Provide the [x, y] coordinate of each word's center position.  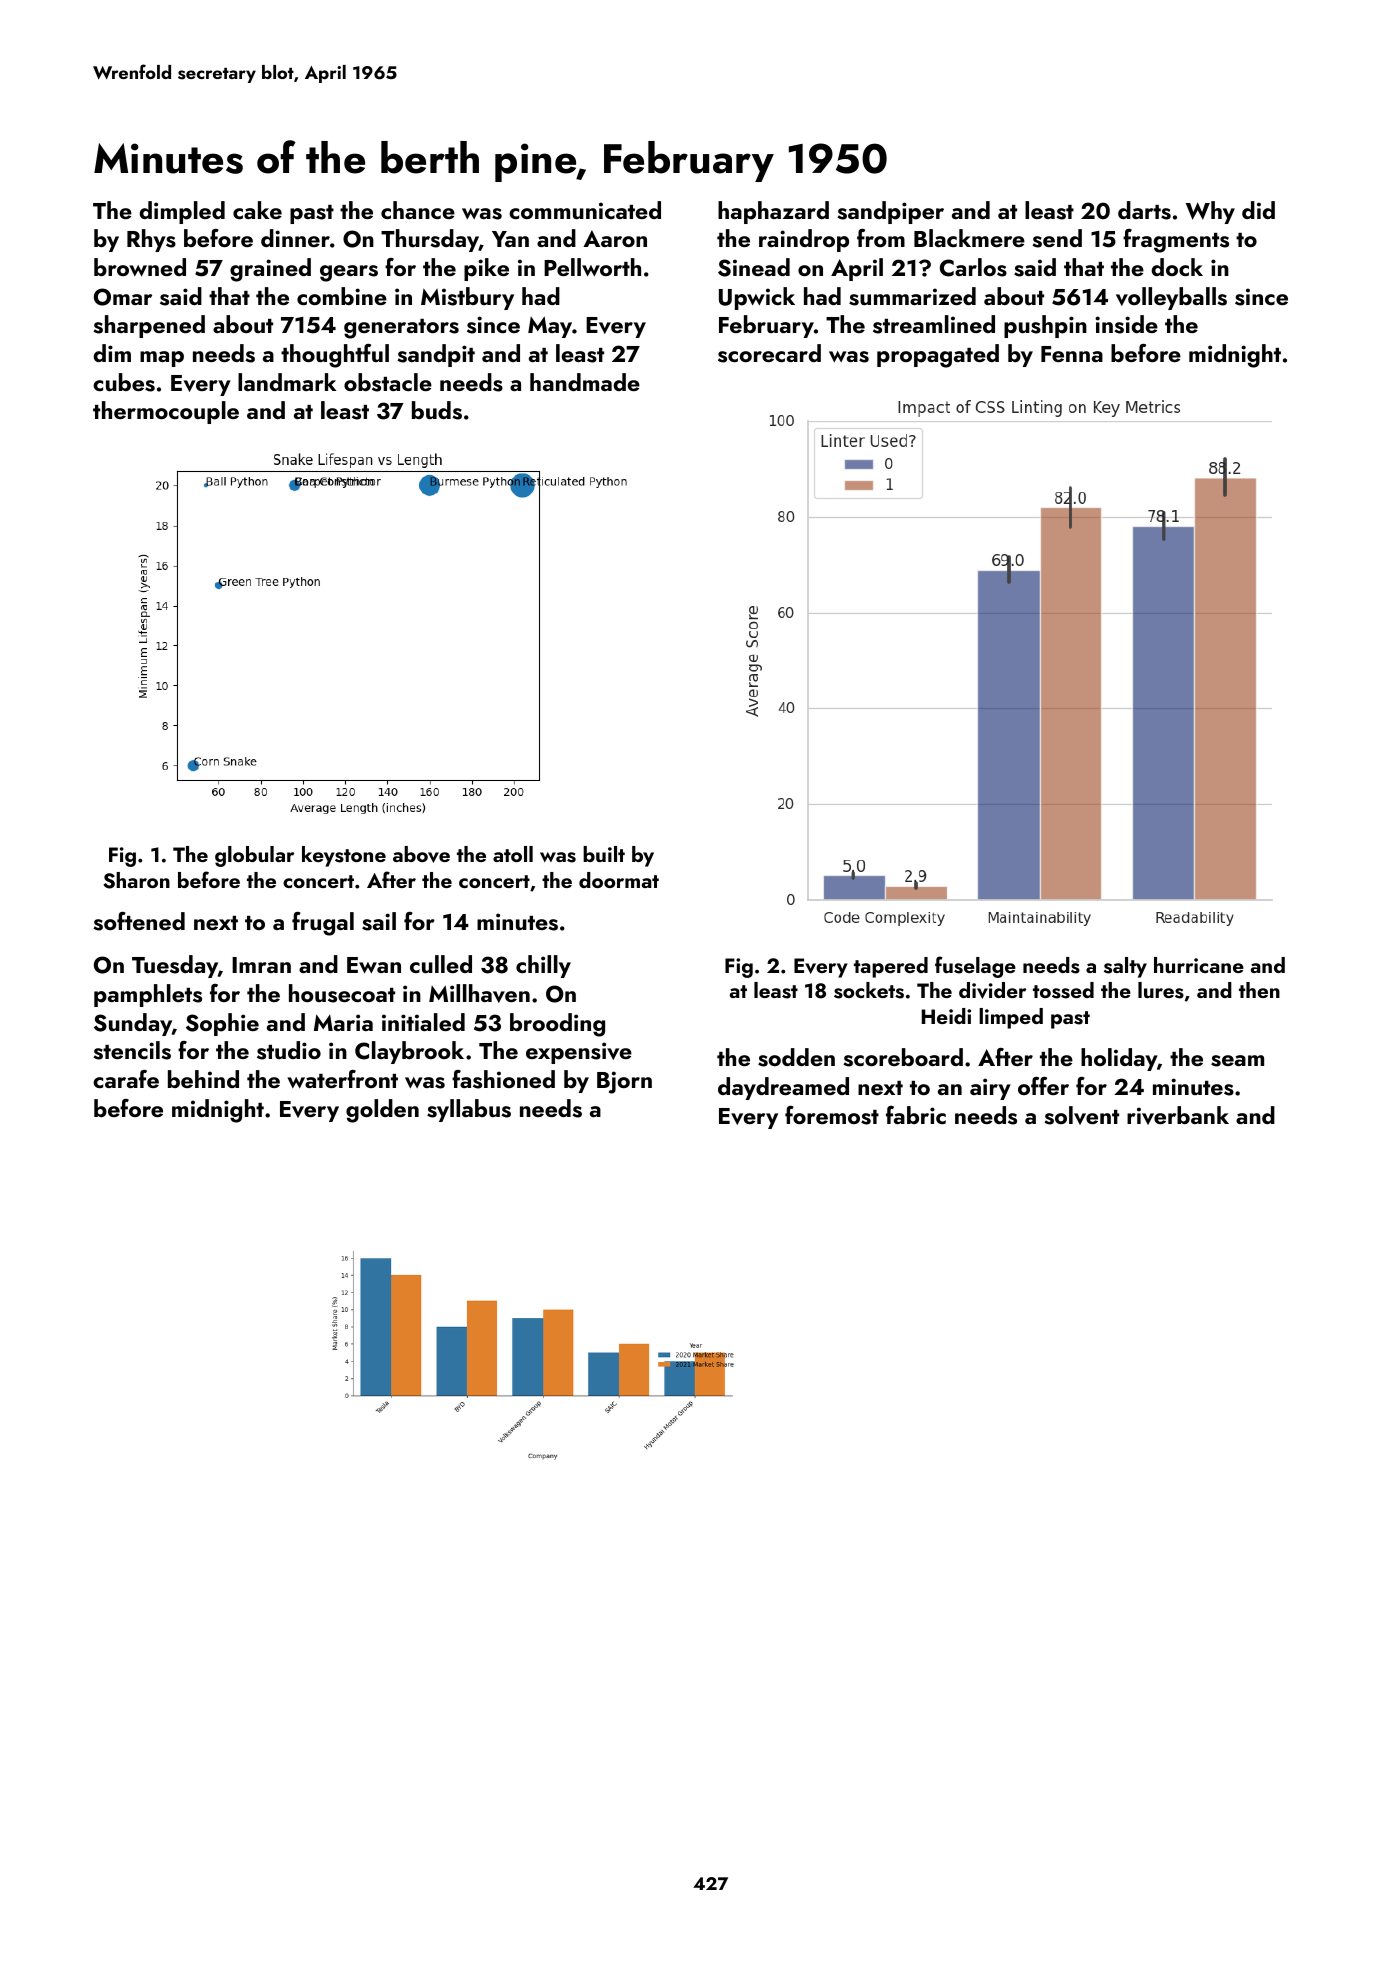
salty [1125, 967]
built [604, 854]
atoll [513, 854]
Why [1210, 212]
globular [254, 856]
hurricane [1199, 965]
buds [437, 410]
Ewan [374, 965]
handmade [585, 382]
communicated [585, 210]
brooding [557, 1025]
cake [257, 210]
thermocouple [166, 412]
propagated [938, 356]
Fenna [1072, 354]
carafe [126, 1079]
